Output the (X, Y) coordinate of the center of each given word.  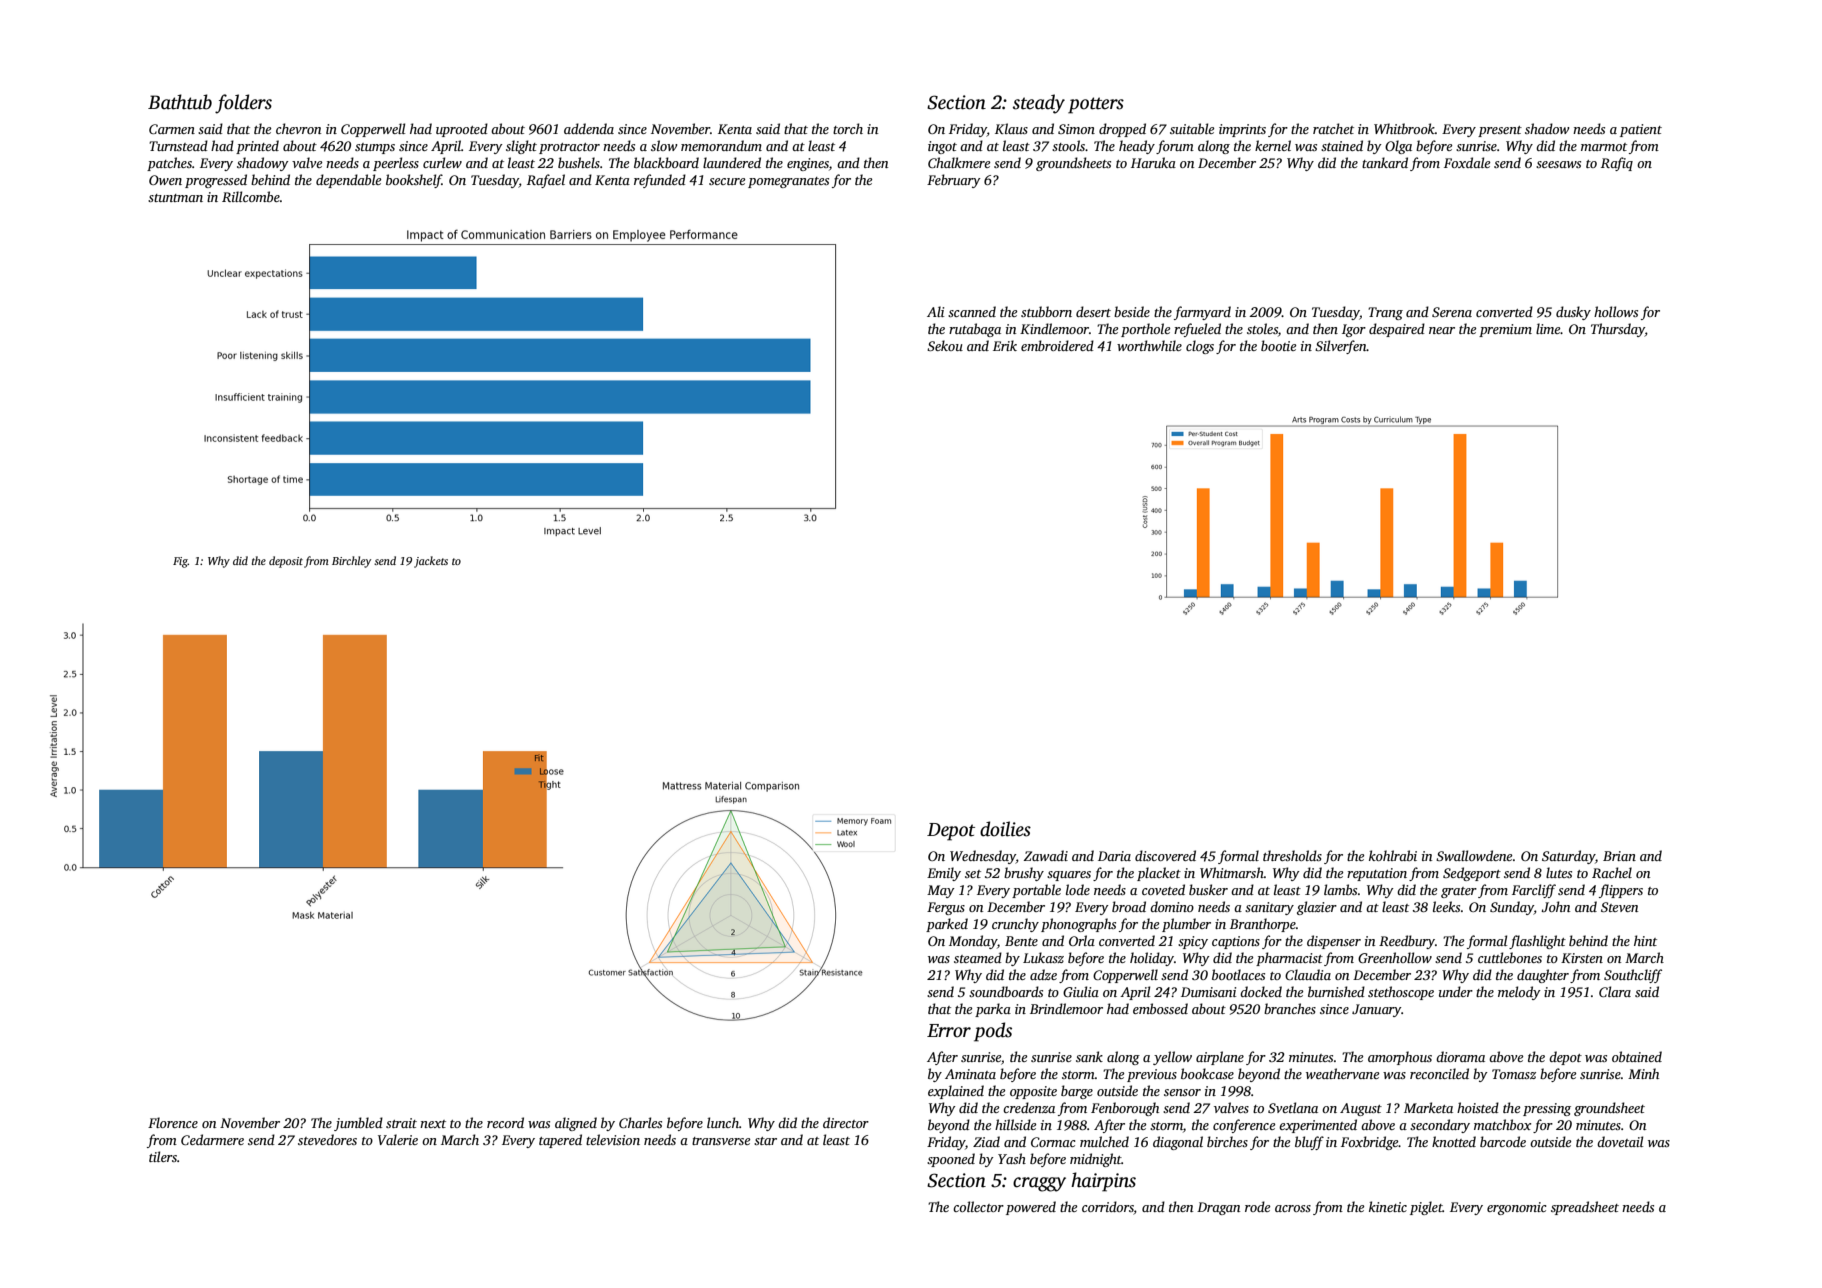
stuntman (175, 198)
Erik (1005, 345)
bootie (1279, 345)
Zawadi (1046, 855)
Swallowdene (1474, 855)
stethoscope (1401, 993)
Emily (944, 874)
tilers (163, 1156)
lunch (723, 1122)
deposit (286, 562)
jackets (431, 562)
